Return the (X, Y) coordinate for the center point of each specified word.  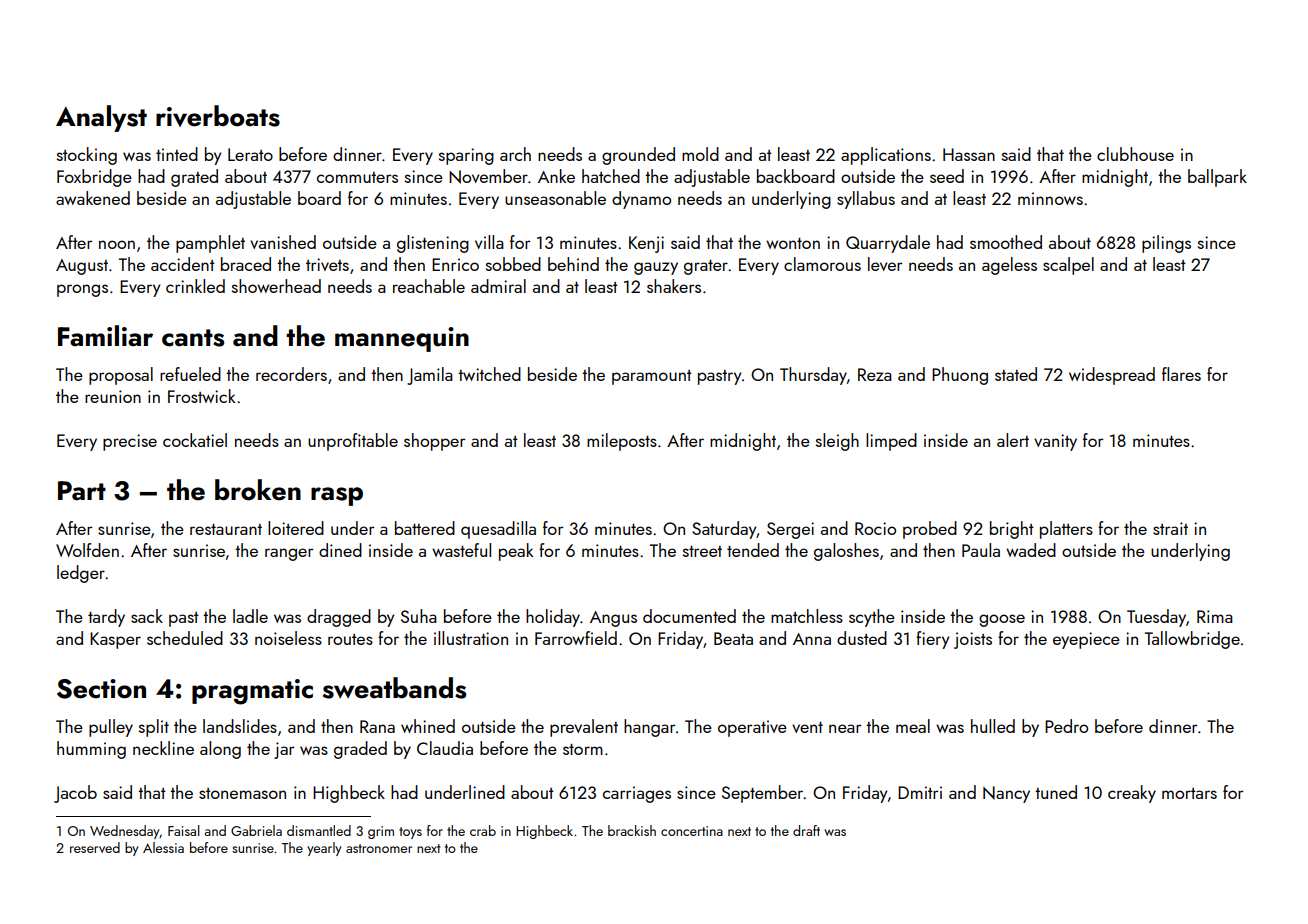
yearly (324, 849)
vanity (1055, 442)
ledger (81, 574)
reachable (429, 286)
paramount (652, 377)
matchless (807, 616)
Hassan (969, 154)
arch (515, 154)
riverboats (218, 116)
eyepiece (1086, 640)
